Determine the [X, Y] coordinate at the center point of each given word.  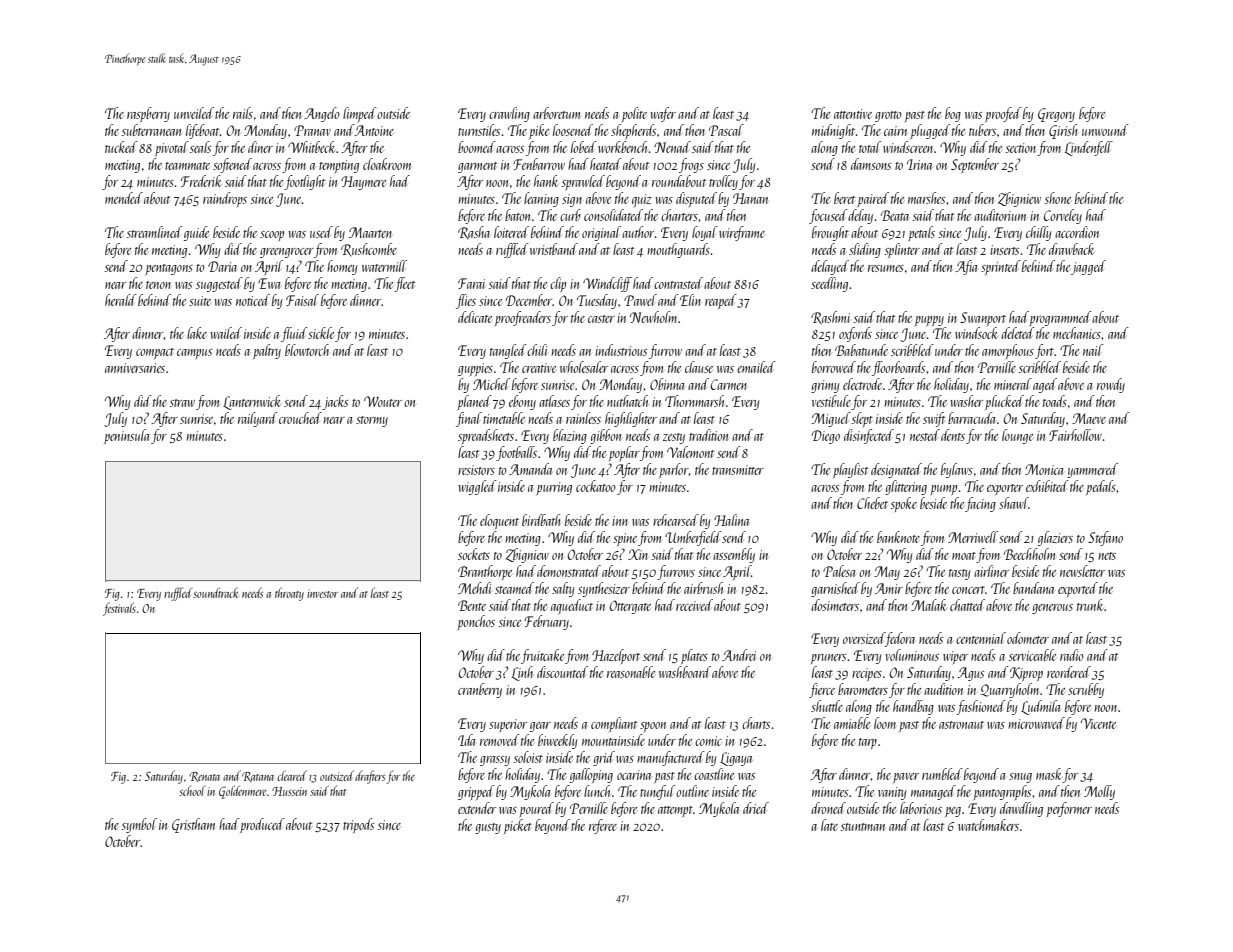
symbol [139, 825]
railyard [258, 419]
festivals [119, 609]
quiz [642, 201]
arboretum [556, 113]
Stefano [1105, 538]
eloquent [499, 522]
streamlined [154, 232]
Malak [929, 605]
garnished [835, 589]
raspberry [148, 114]
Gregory [1056, 115]
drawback [1072, 249]
